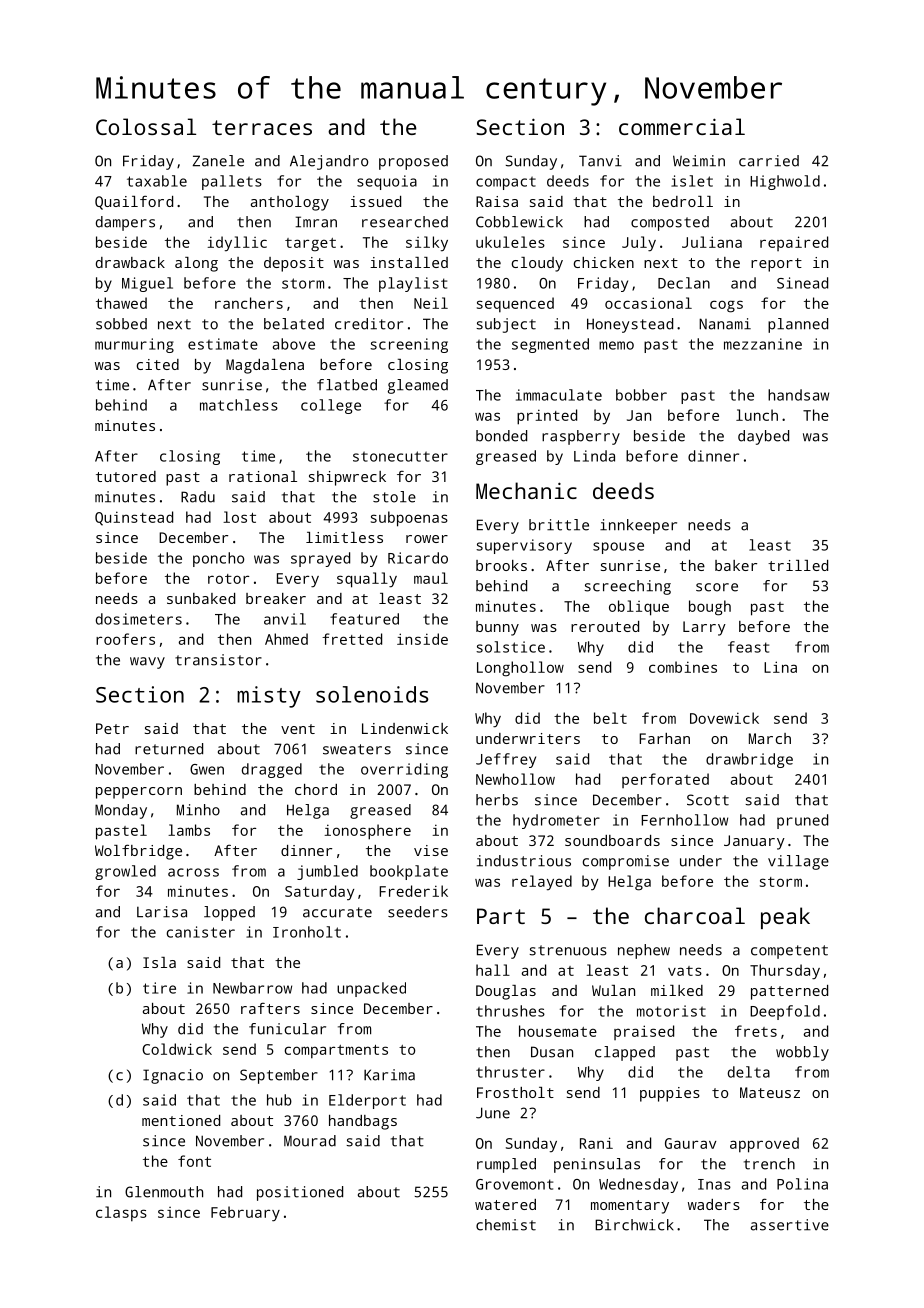 The height and width of the document is (1308, 924). Describe the element at coordinates (493, 970) in the document. I see `hall` at that location.
